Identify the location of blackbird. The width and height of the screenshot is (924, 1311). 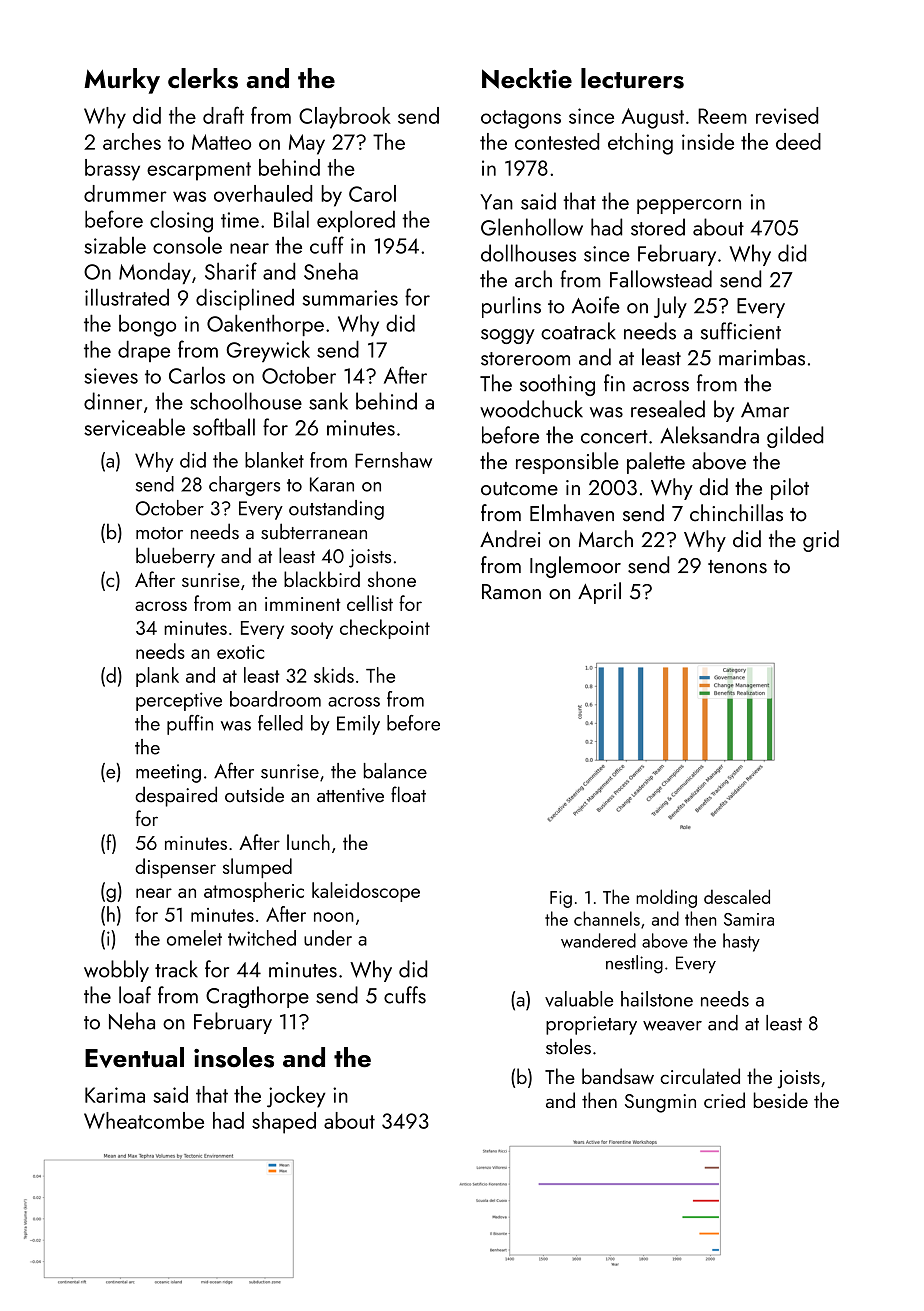
(322, 579).
